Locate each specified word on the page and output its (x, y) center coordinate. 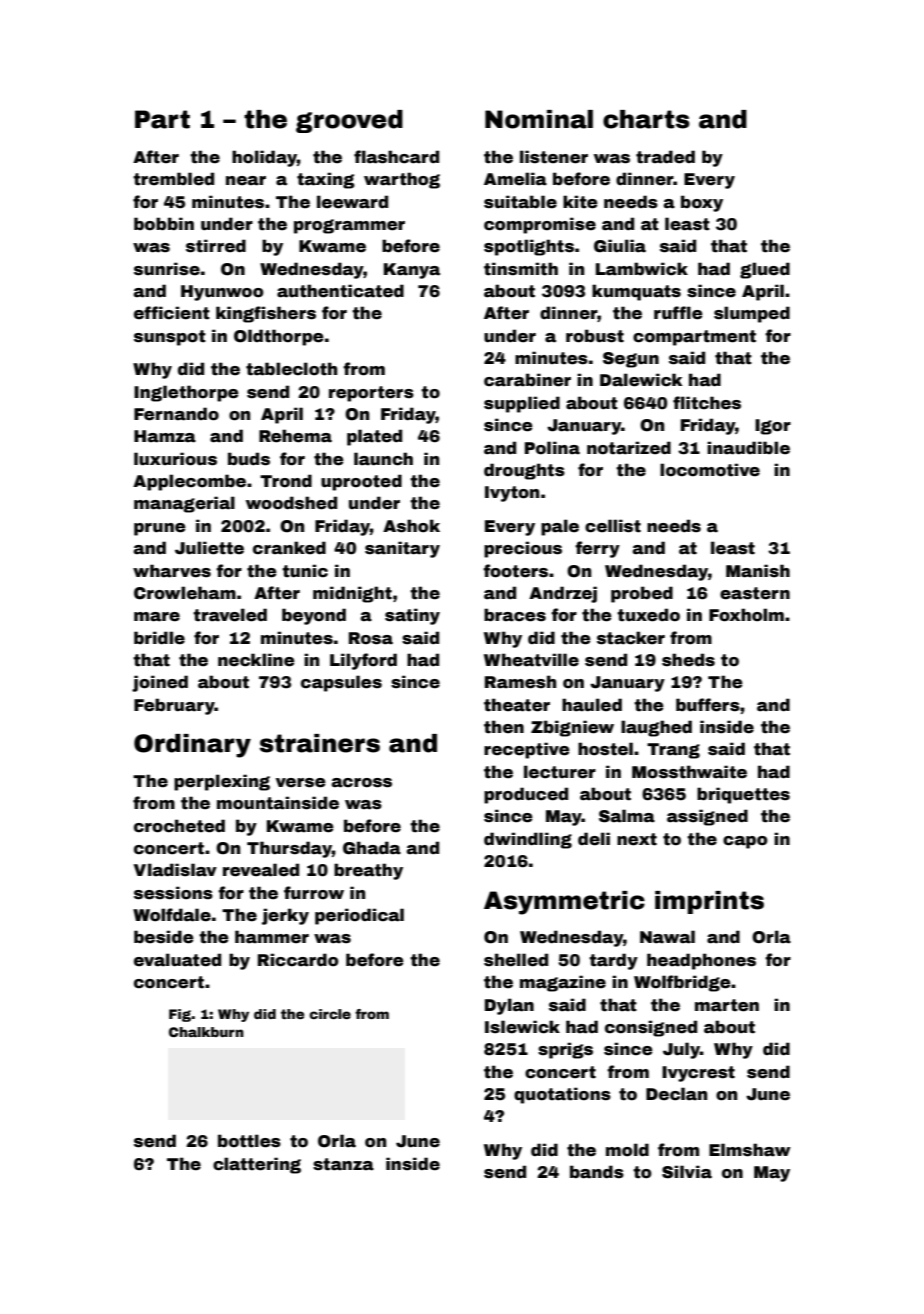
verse (301, 783)
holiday (264, 158)
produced (526, 795)
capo (745, 842)
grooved (349, 121)
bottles (249, 1141)
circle (330, 1014)
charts (646, 119)
